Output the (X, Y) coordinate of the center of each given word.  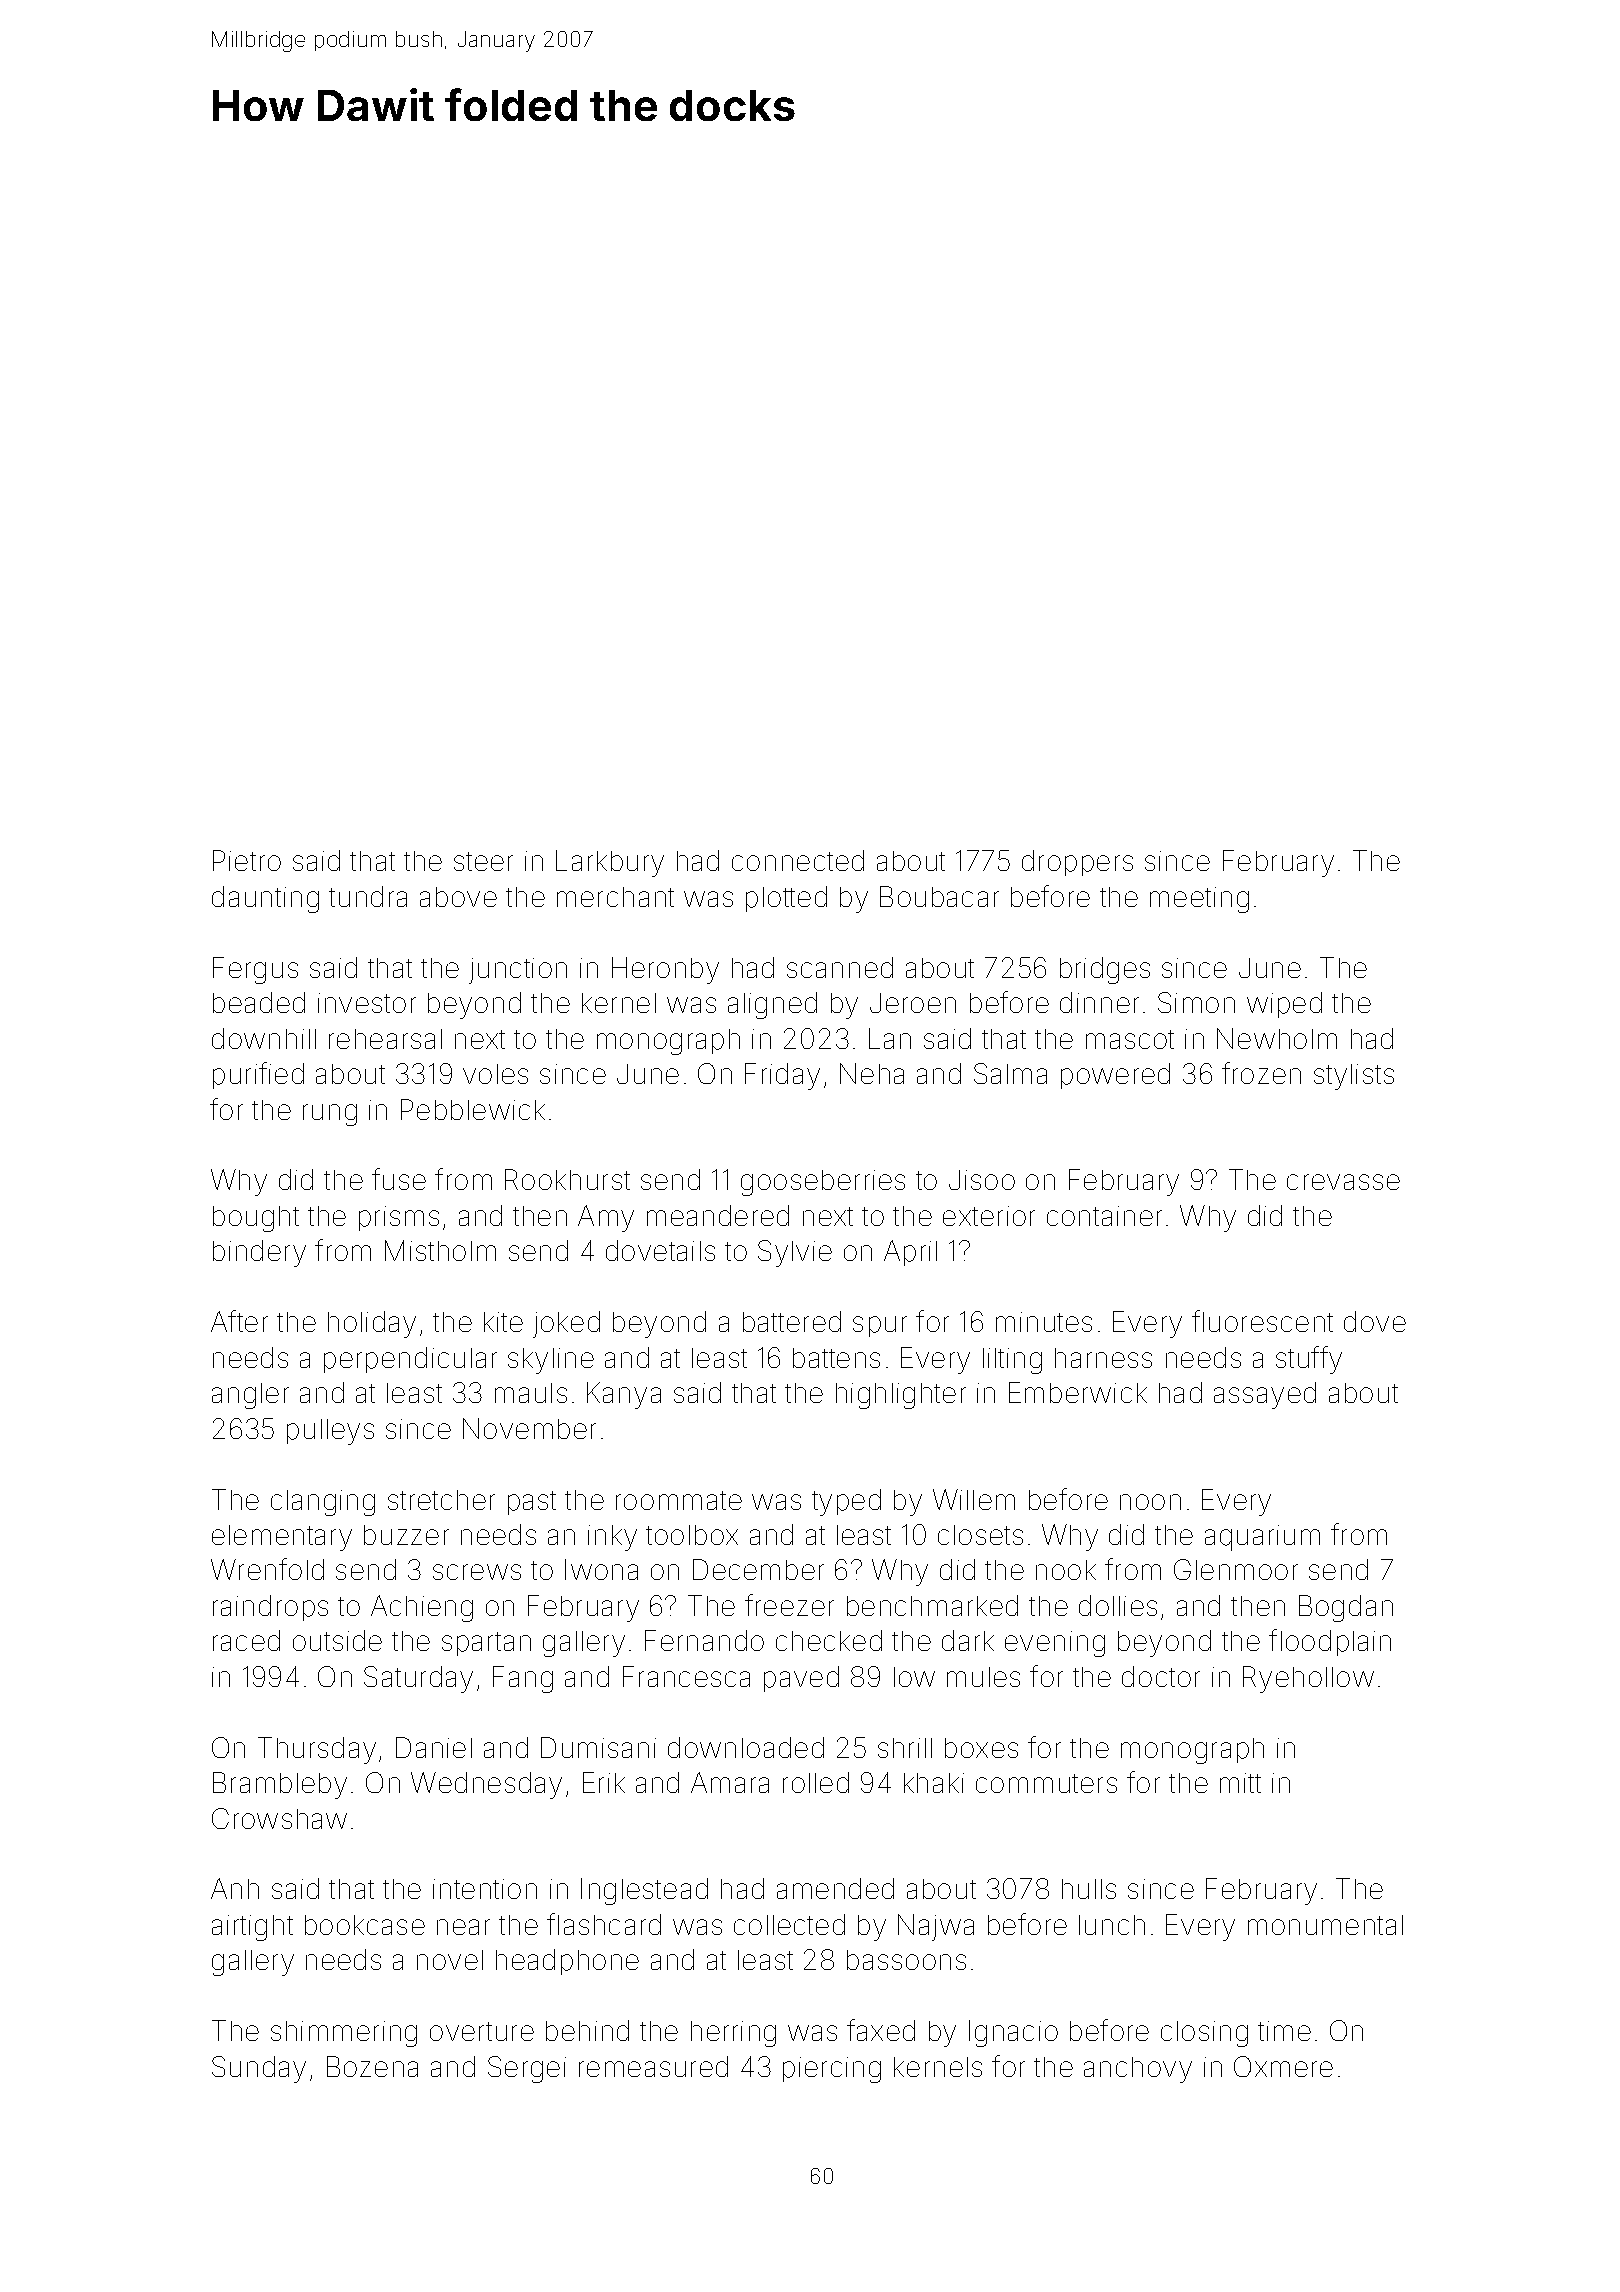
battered (792, 1321)
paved (801, 1679)
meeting (1199, 900)
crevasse (1343, 1182)
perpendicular (410, 1360)
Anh (235, 1888)
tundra (368, 896)
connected (798, 860)
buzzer (406, 1535)
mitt (1240, 1783)
